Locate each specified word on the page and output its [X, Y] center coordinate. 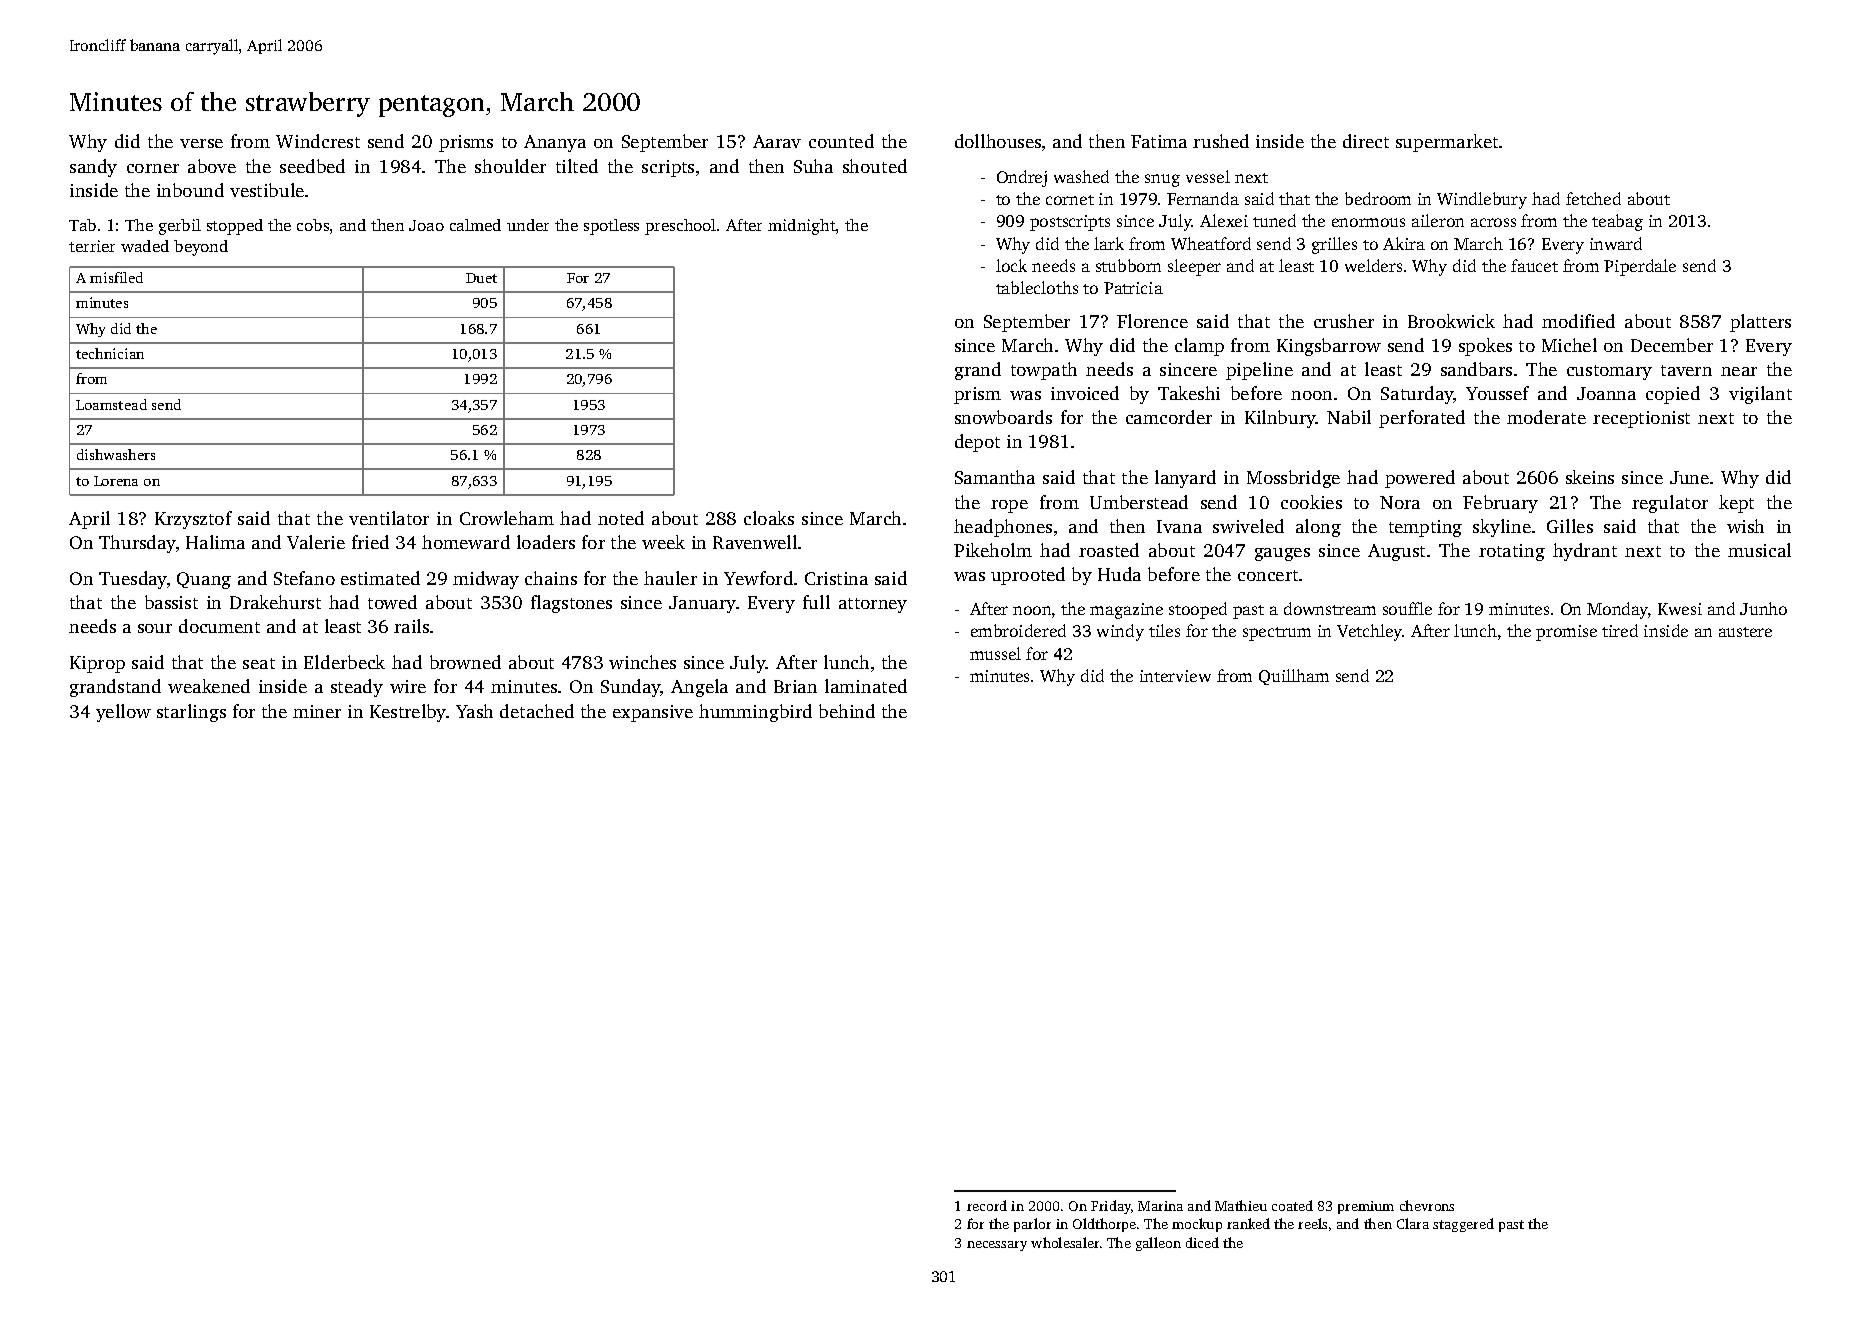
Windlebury [1482, 200]
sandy [93, 168]
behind [847, 711]
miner [317, 711]
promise [1566, 633]
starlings [191, 713]
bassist [171, 602]
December [1672, 345]
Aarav [777, 141]
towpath [1044, 371]
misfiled [116, 277]
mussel [995, 653]
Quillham [1294, 677]
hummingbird [755, 713]
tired [1620, 630]
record [987, 1205]
